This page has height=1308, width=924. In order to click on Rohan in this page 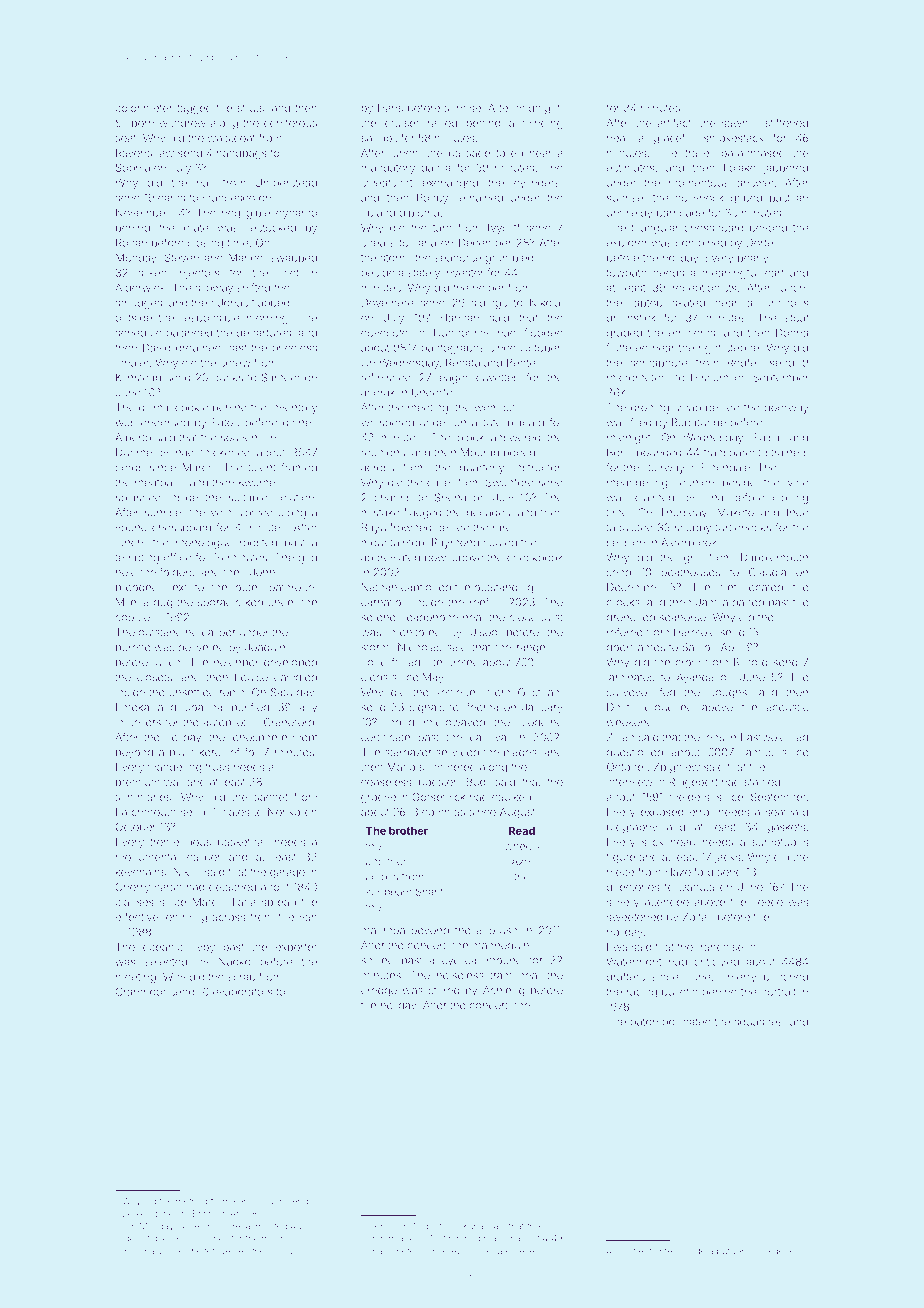, I will do `click(131, 242)`.
